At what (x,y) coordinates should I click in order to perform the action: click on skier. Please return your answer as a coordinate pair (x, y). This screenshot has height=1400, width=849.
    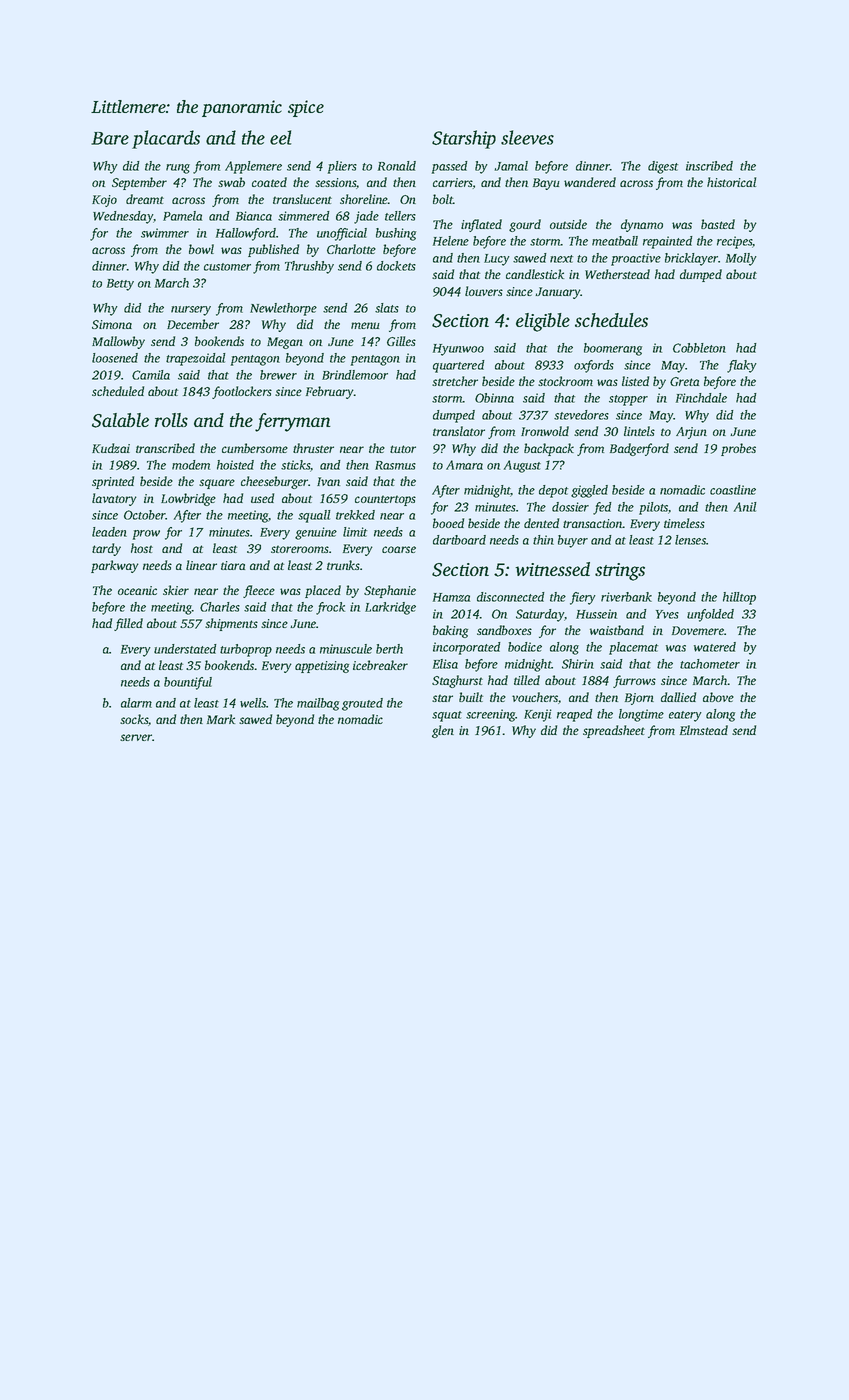
    Looking at the image, I should click on (176, 590).
